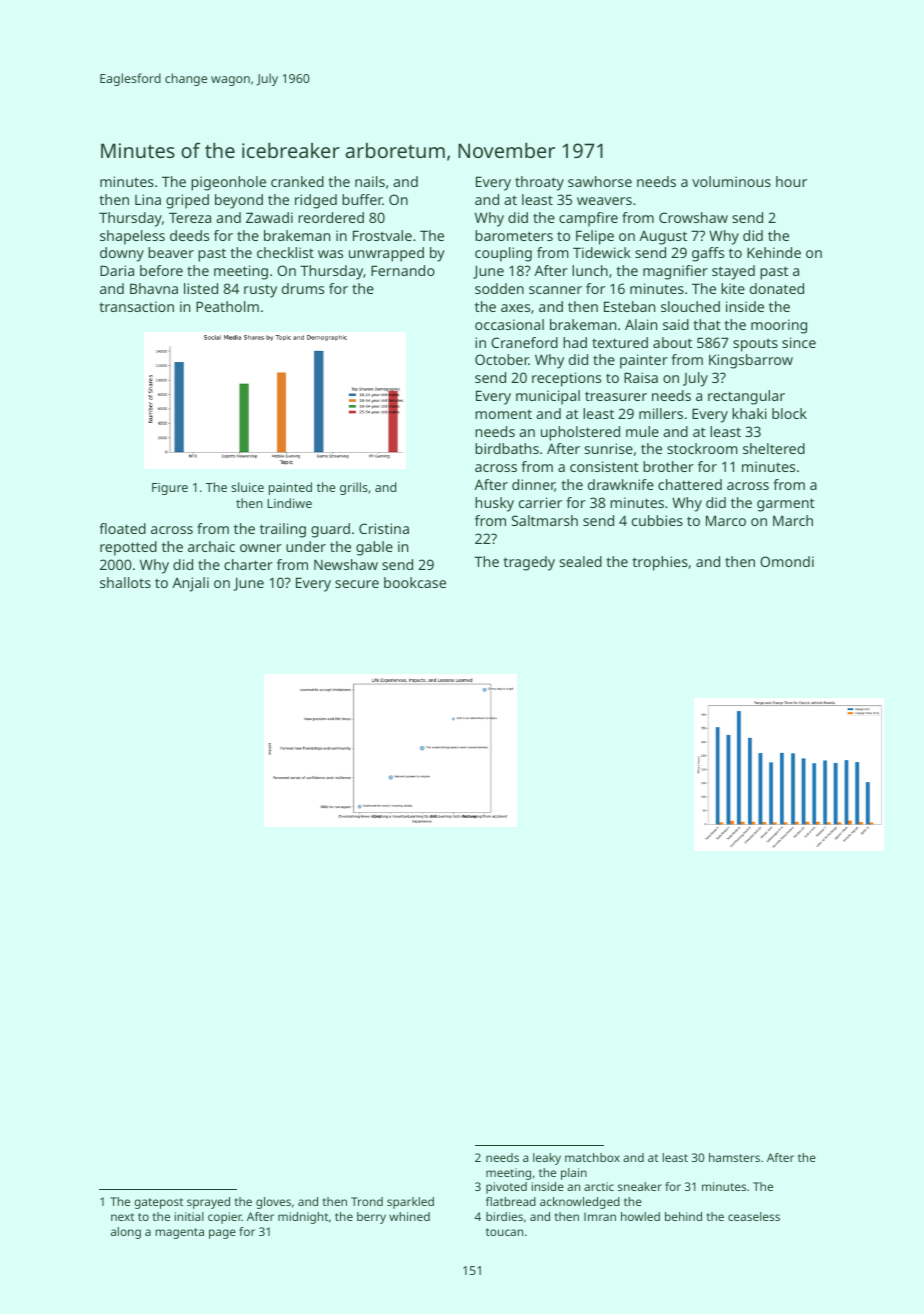 This screenshot has width=924, height=1314. I want to click on leaky, so click(547, 1159).
